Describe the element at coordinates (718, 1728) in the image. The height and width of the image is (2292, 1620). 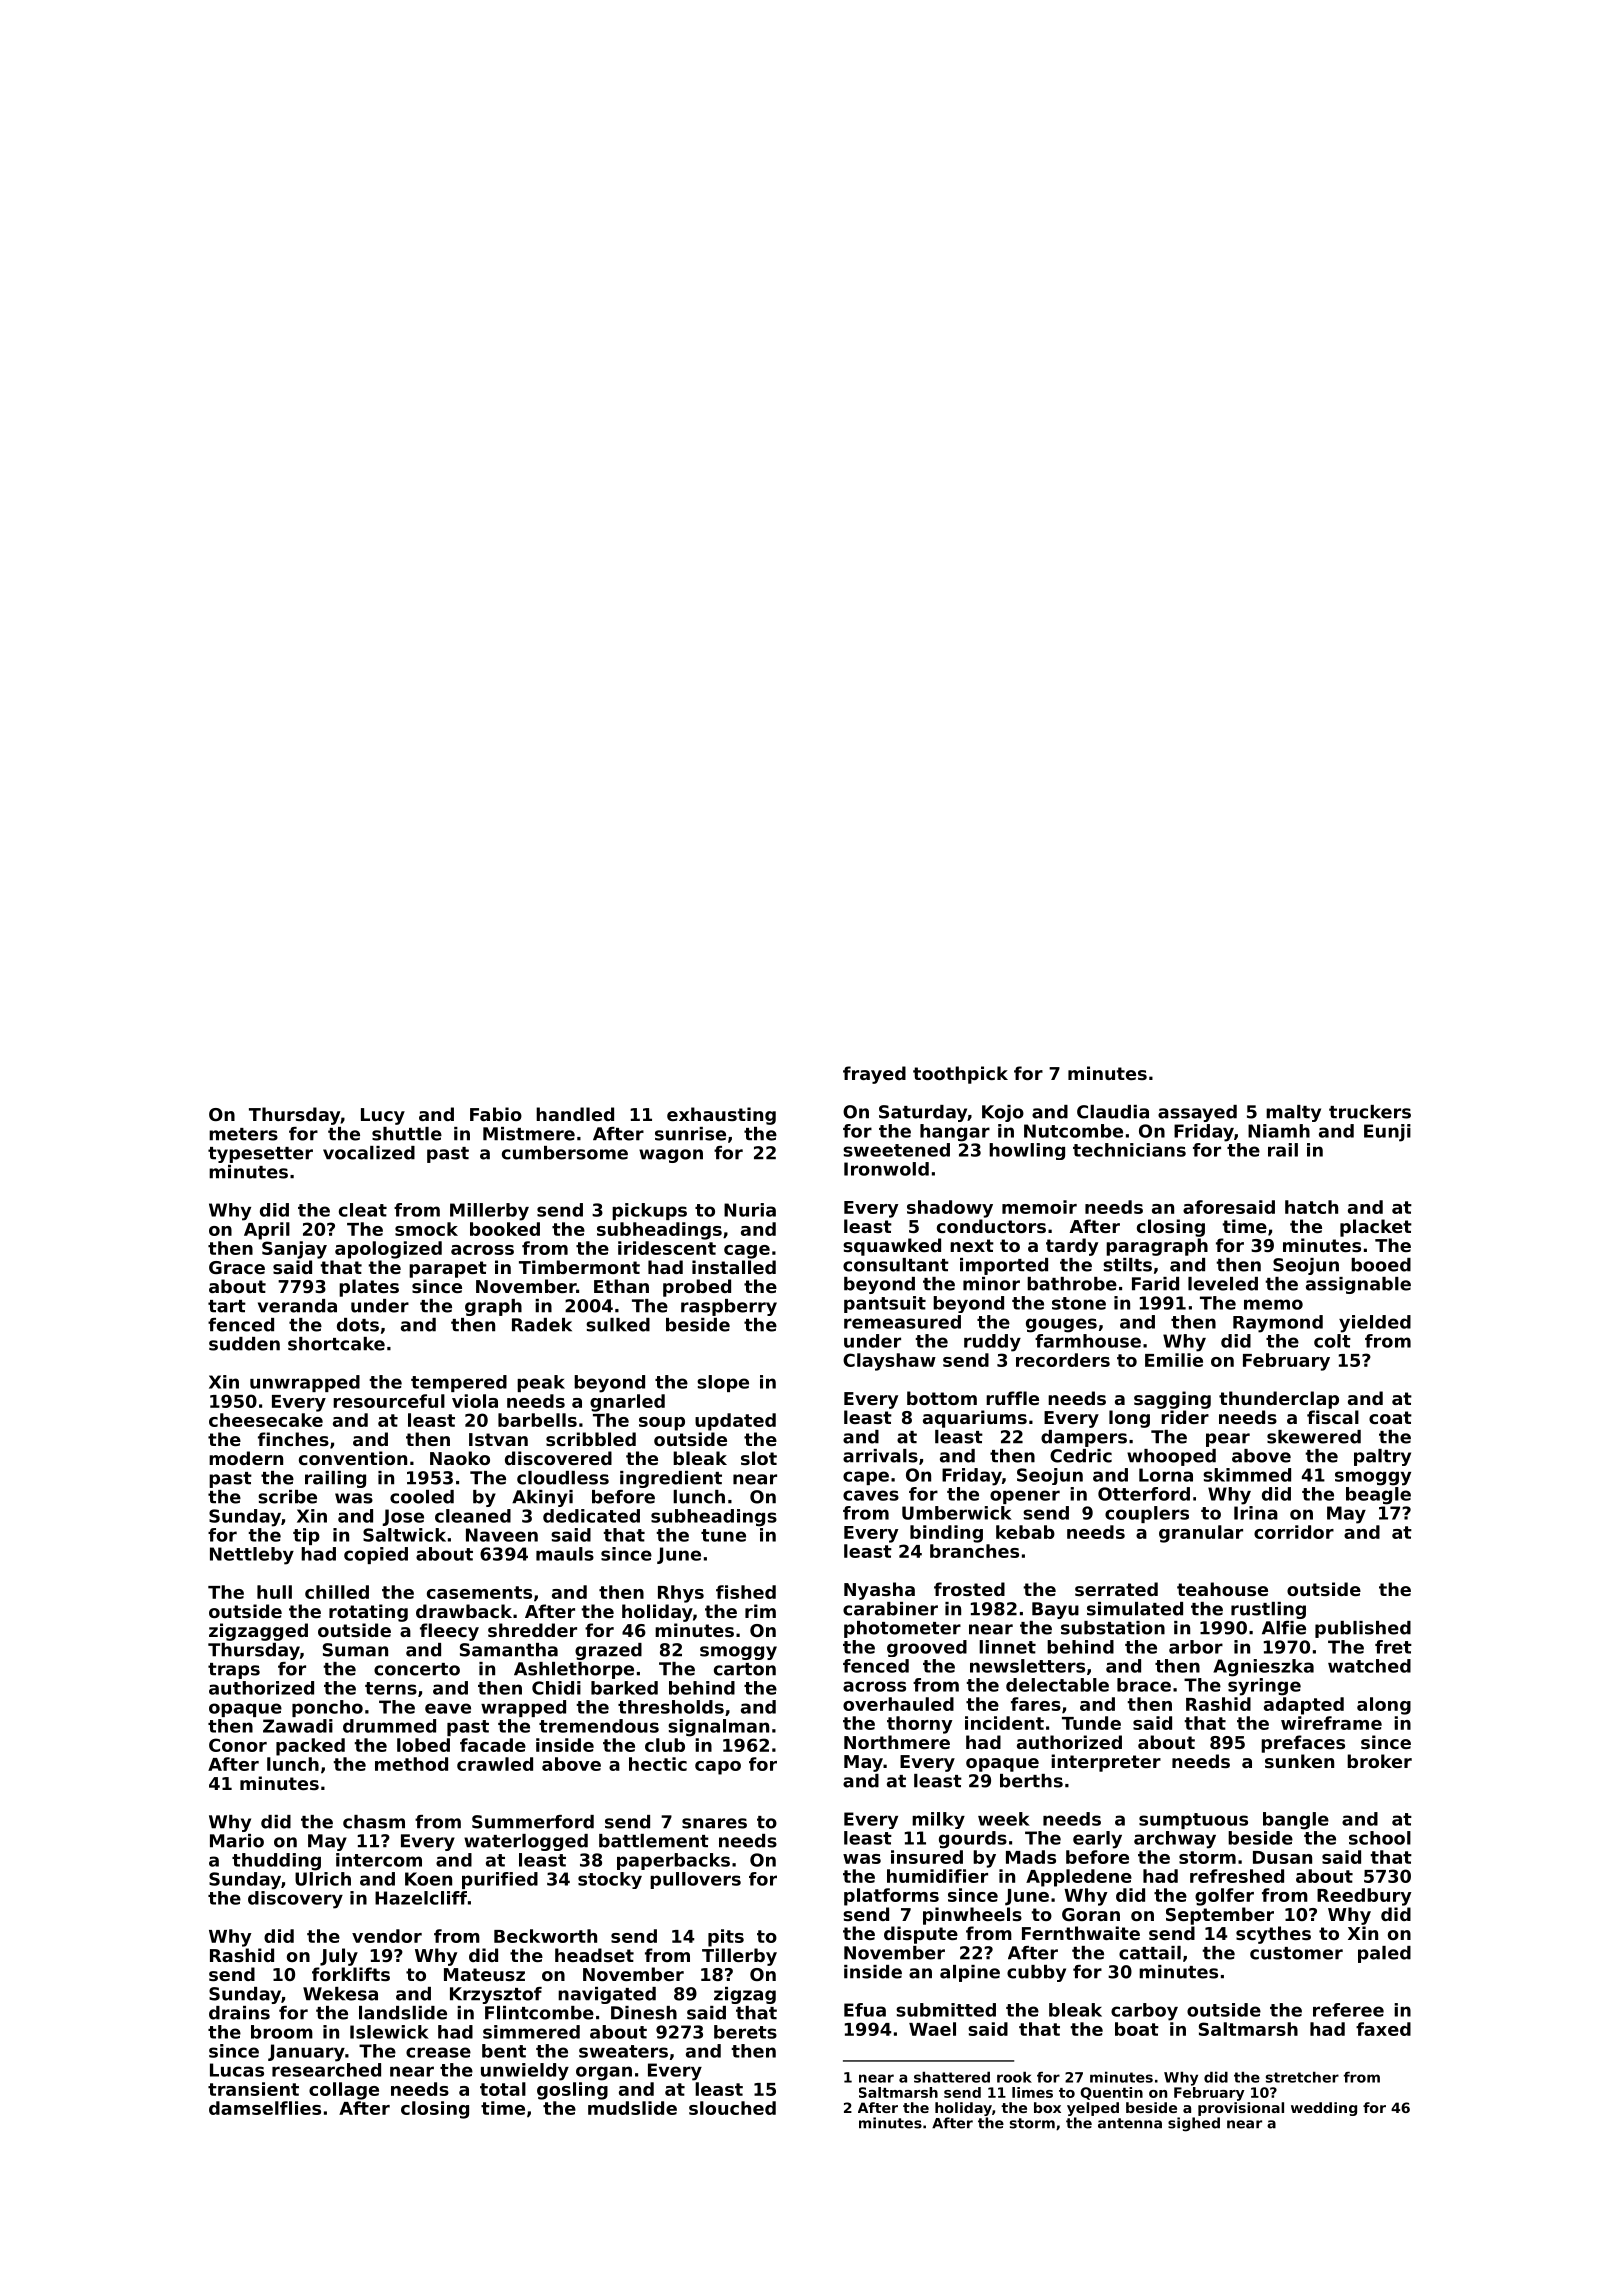
I see `signalman` at that location.
